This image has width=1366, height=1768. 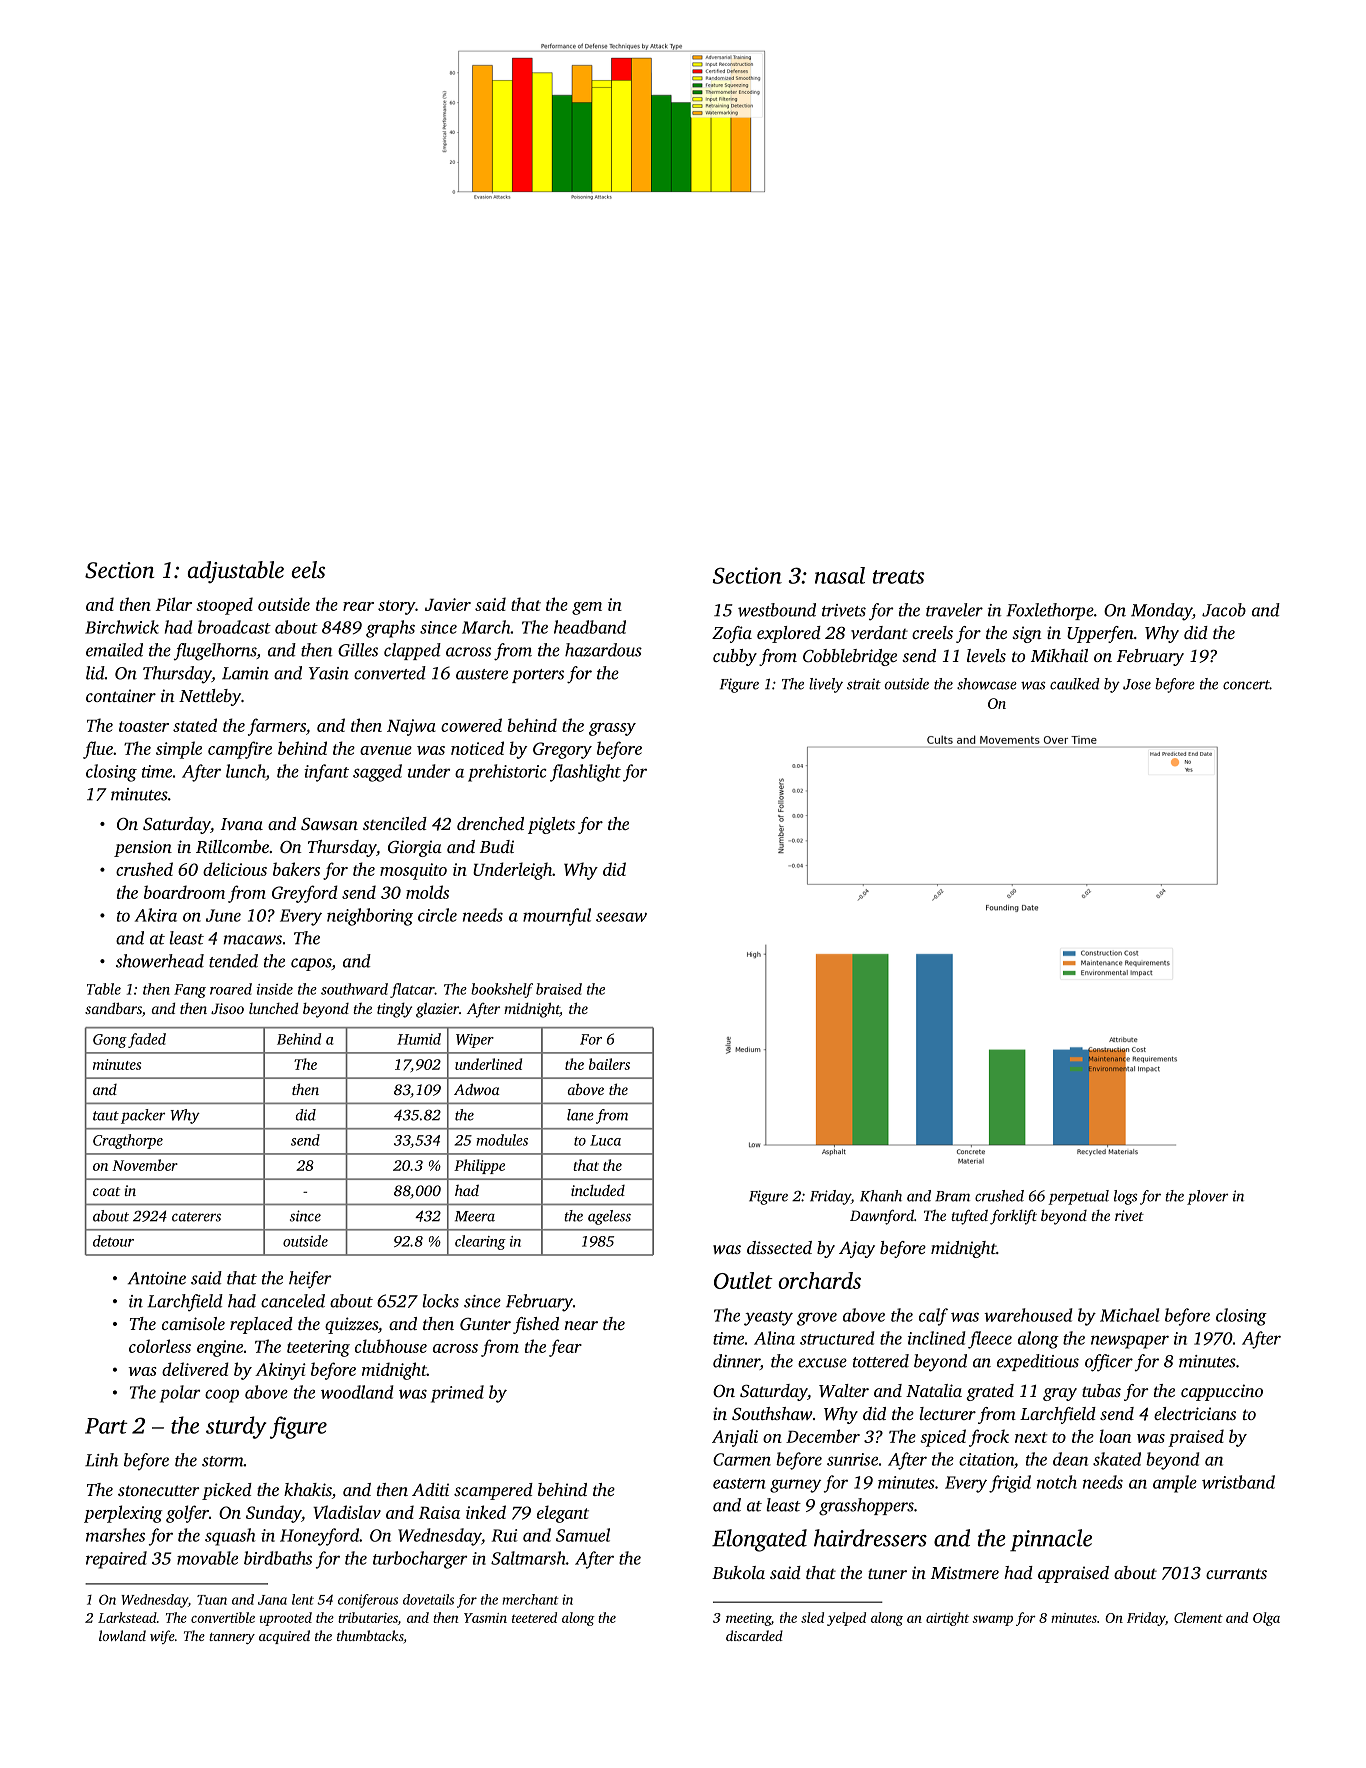 I want to click on lane, so click(x=580, y=1115).
